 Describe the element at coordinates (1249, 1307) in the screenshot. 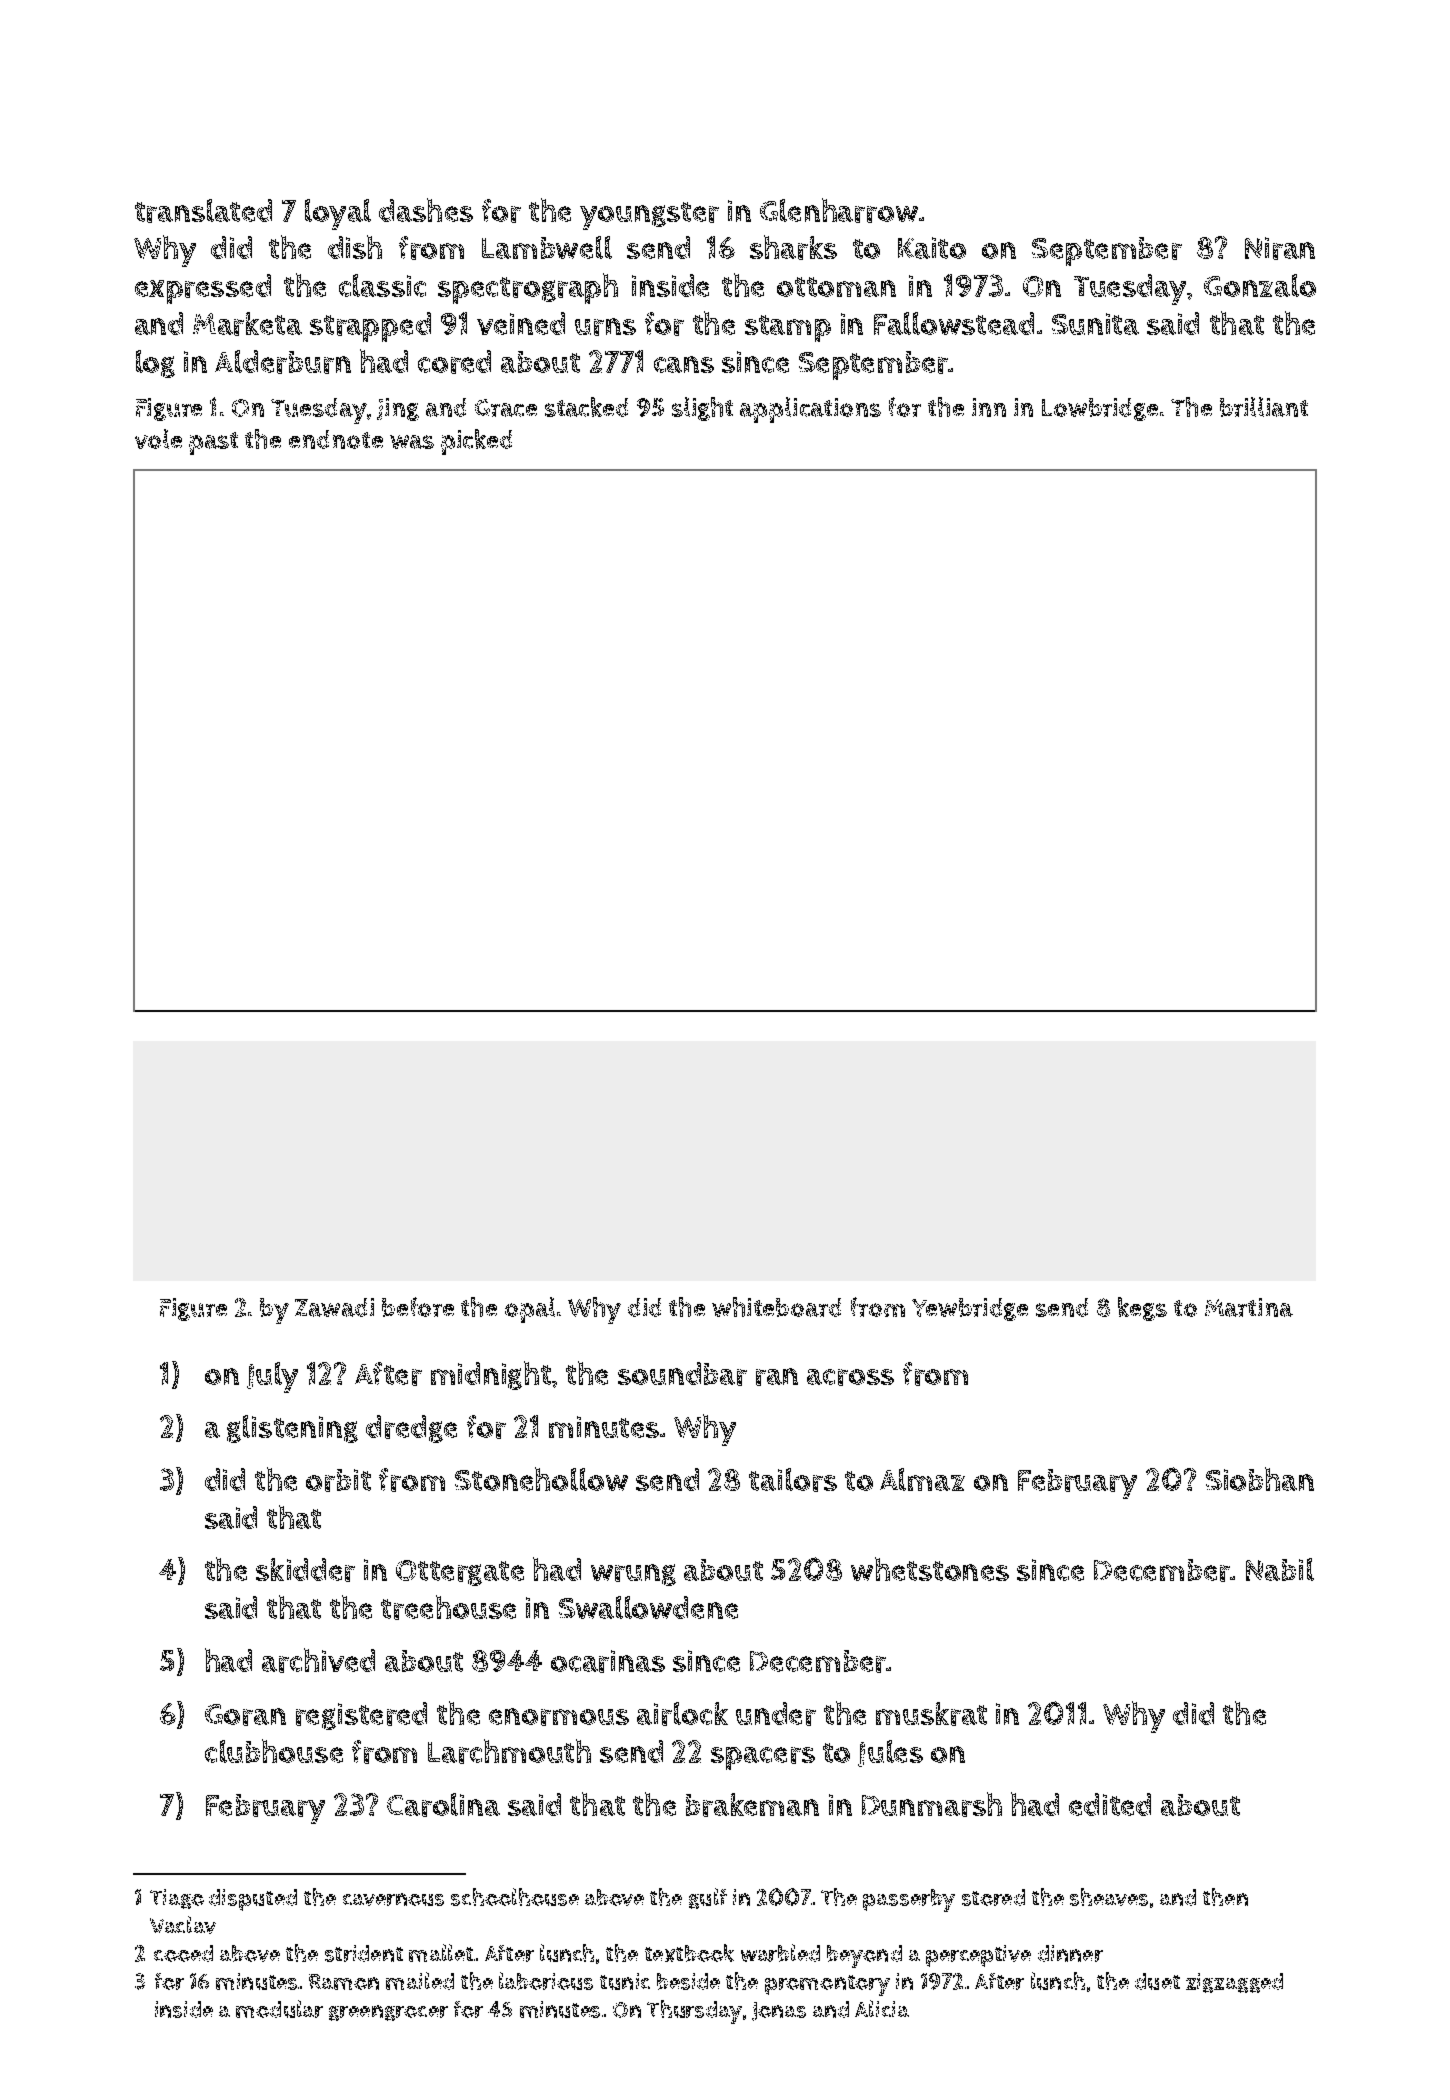

I see `Martina` at that location.
